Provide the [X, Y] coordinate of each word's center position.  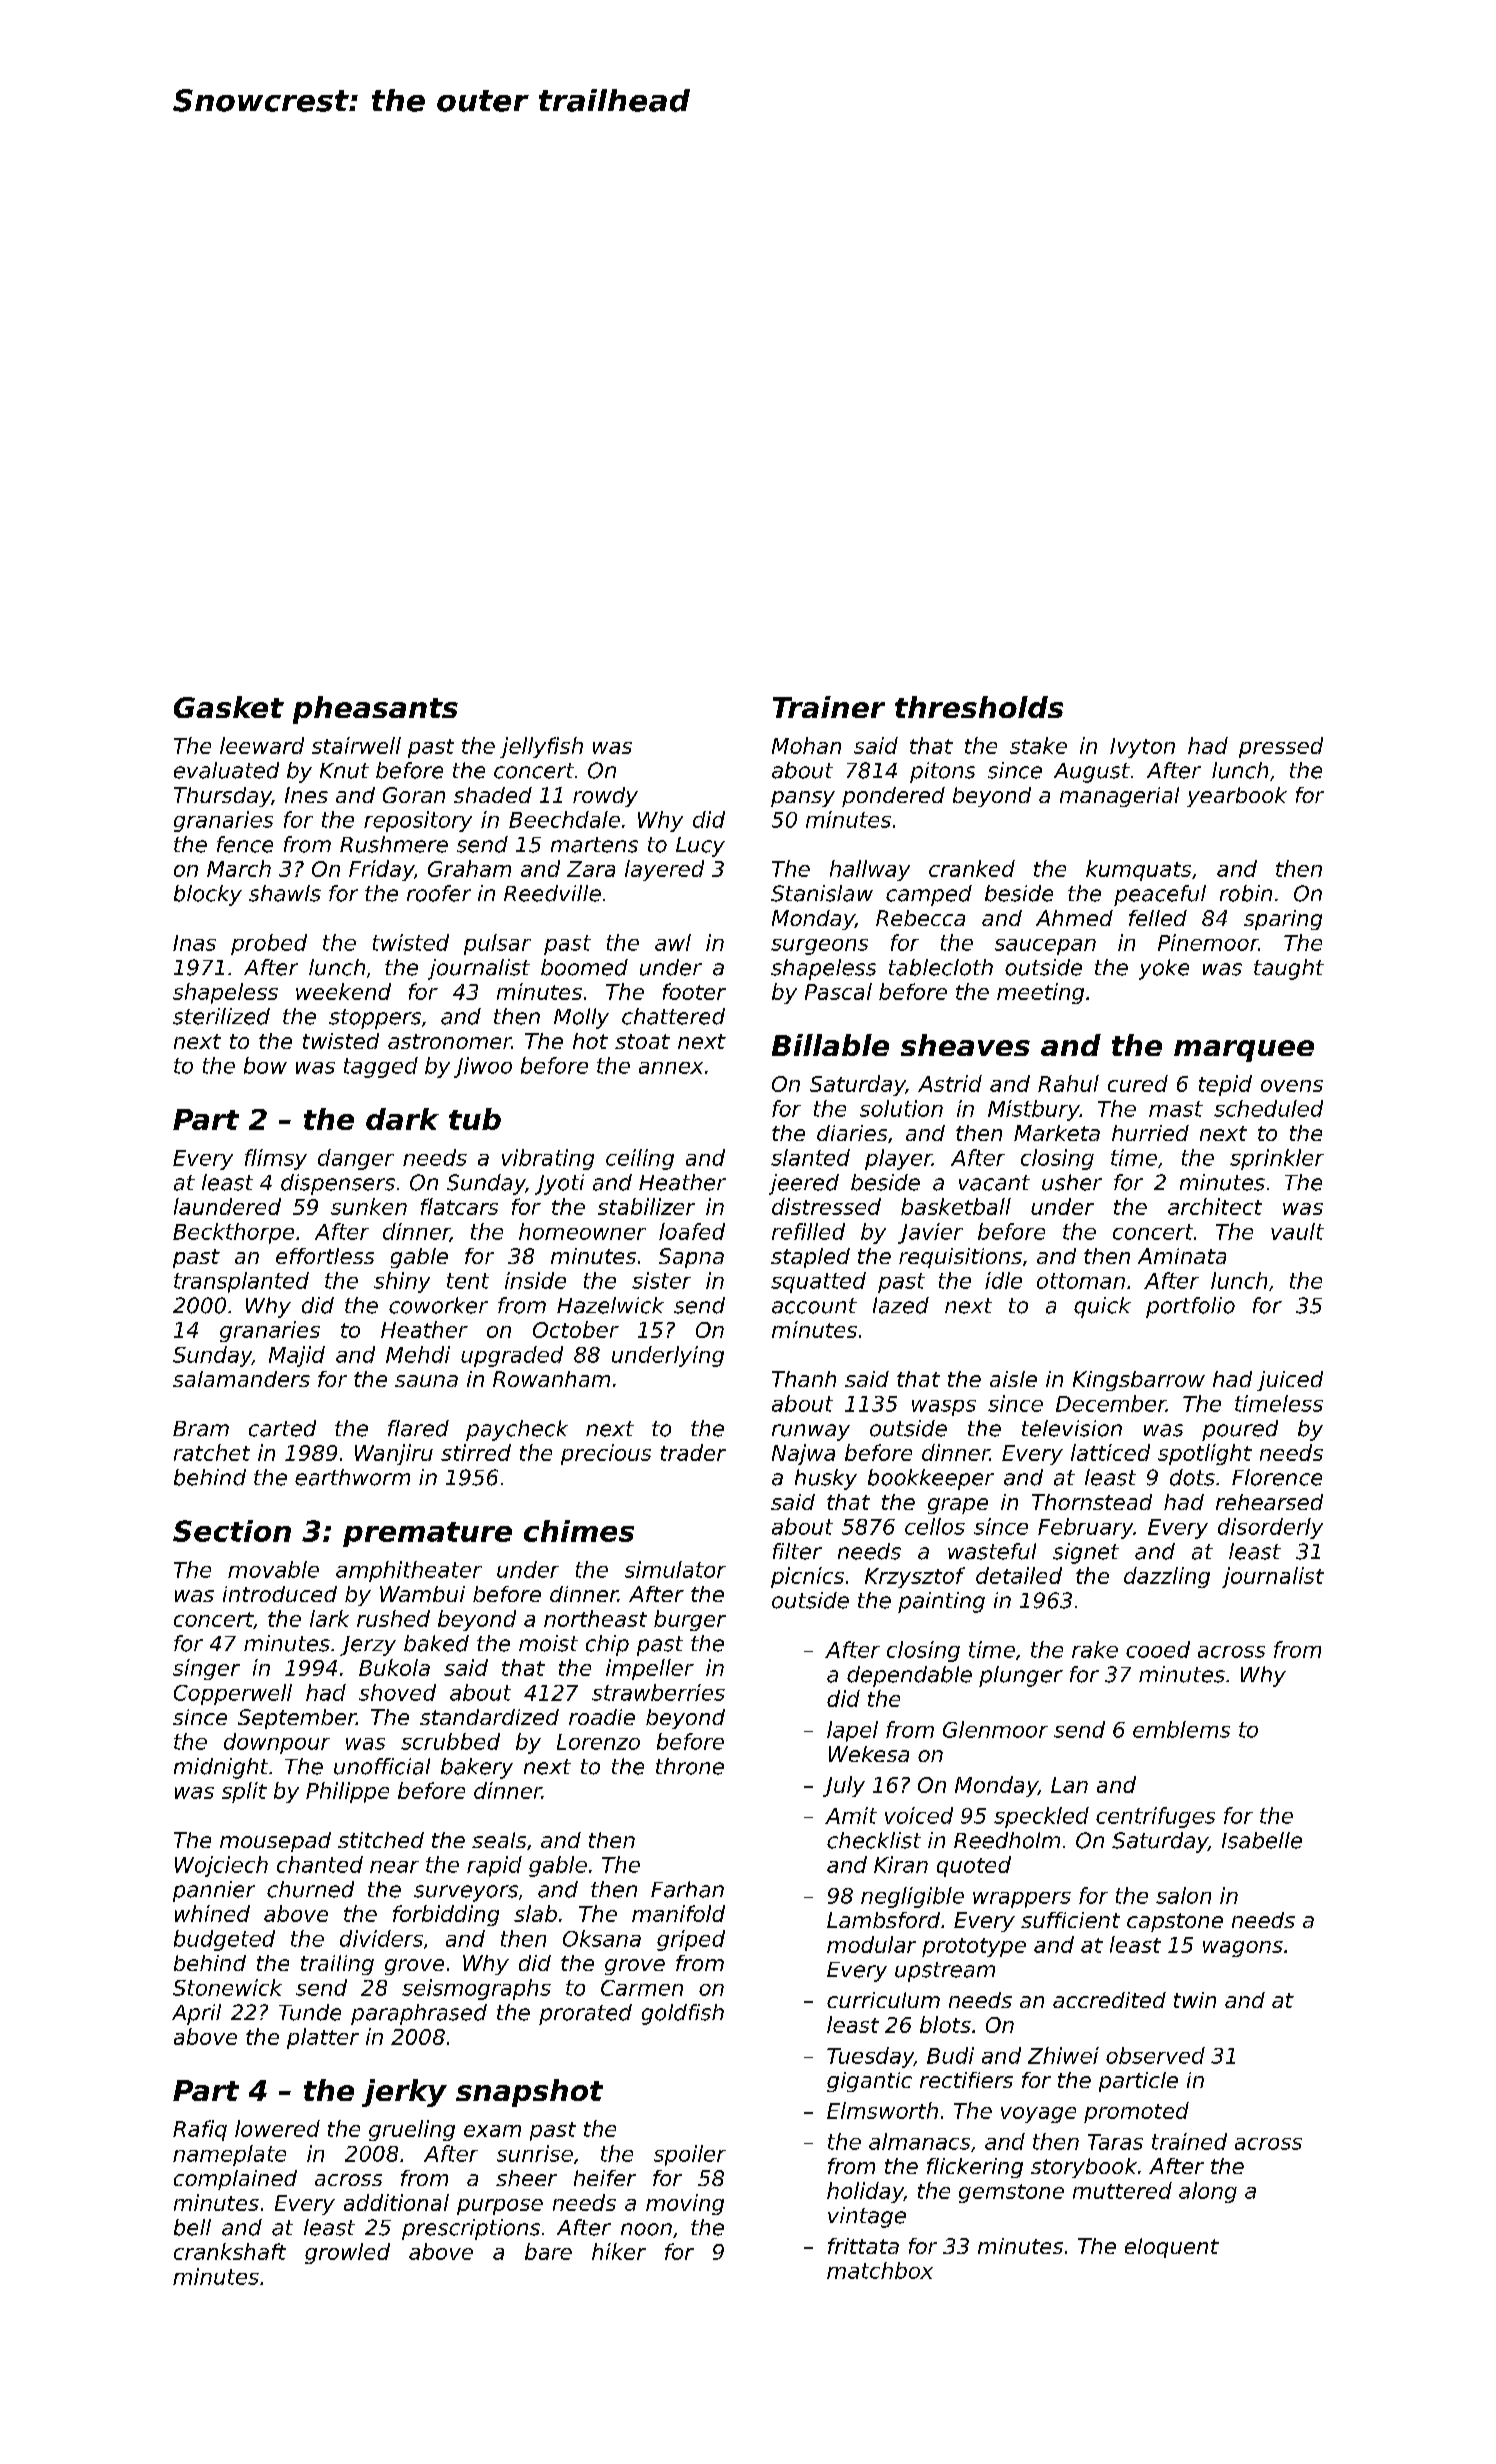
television [1072, 1428]
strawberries [658, 1692]
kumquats [1138, 870]
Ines [306, 795]
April [196, 2014]
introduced [280, 1594]
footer [694, 991]
